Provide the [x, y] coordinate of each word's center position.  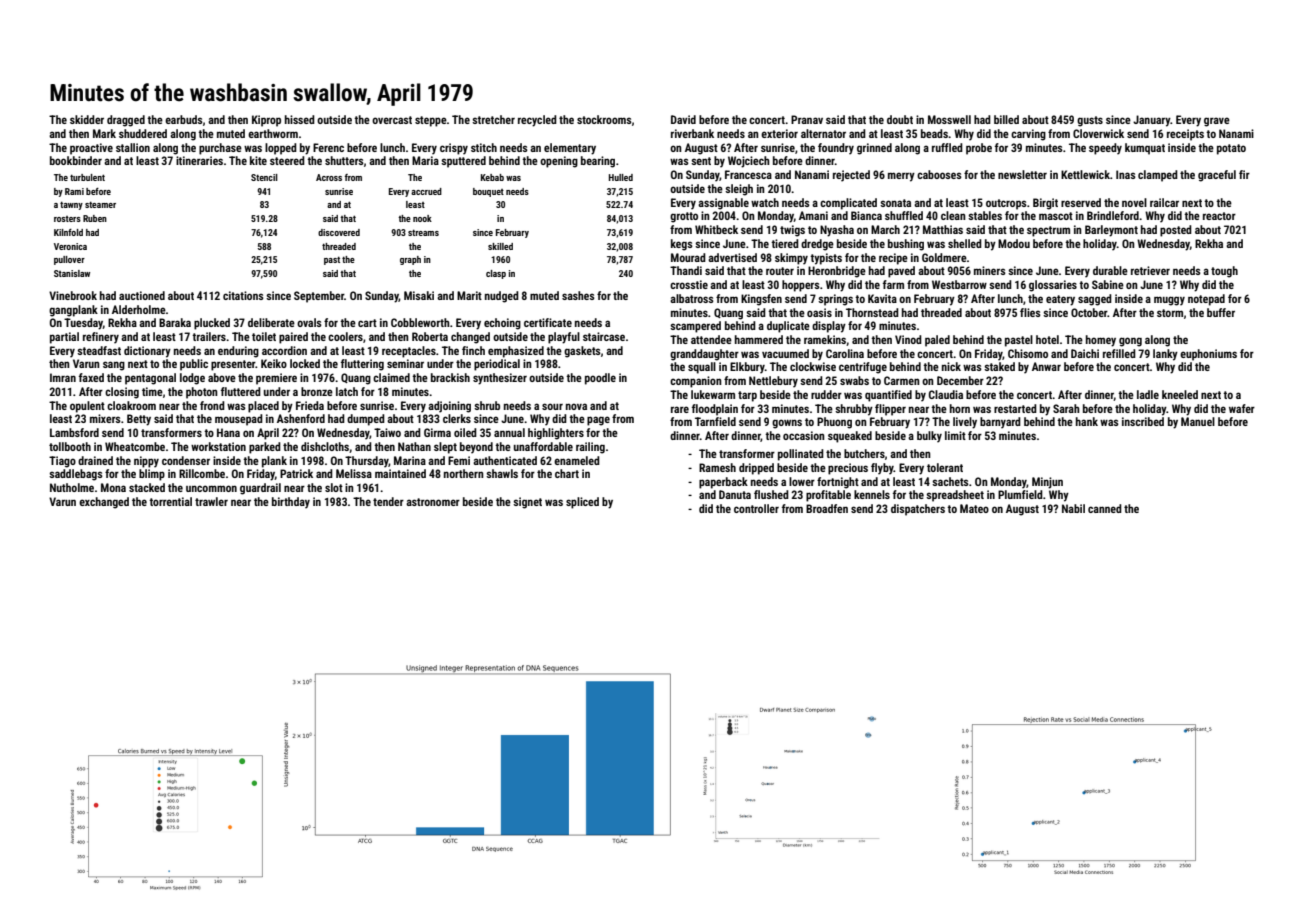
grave [1217, 122]
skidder [87, 119]
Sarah [1066, 408]
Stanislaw [72, 273]
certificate [548, 322]
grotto [684, 217]
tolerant [945, 467]
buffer [1221, 312]
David [683, 119]
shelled [965, 243]
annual [509, 432]
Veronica [70, 246]
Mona [113, 487]
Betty [139, 420]
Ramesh [717, 467]
